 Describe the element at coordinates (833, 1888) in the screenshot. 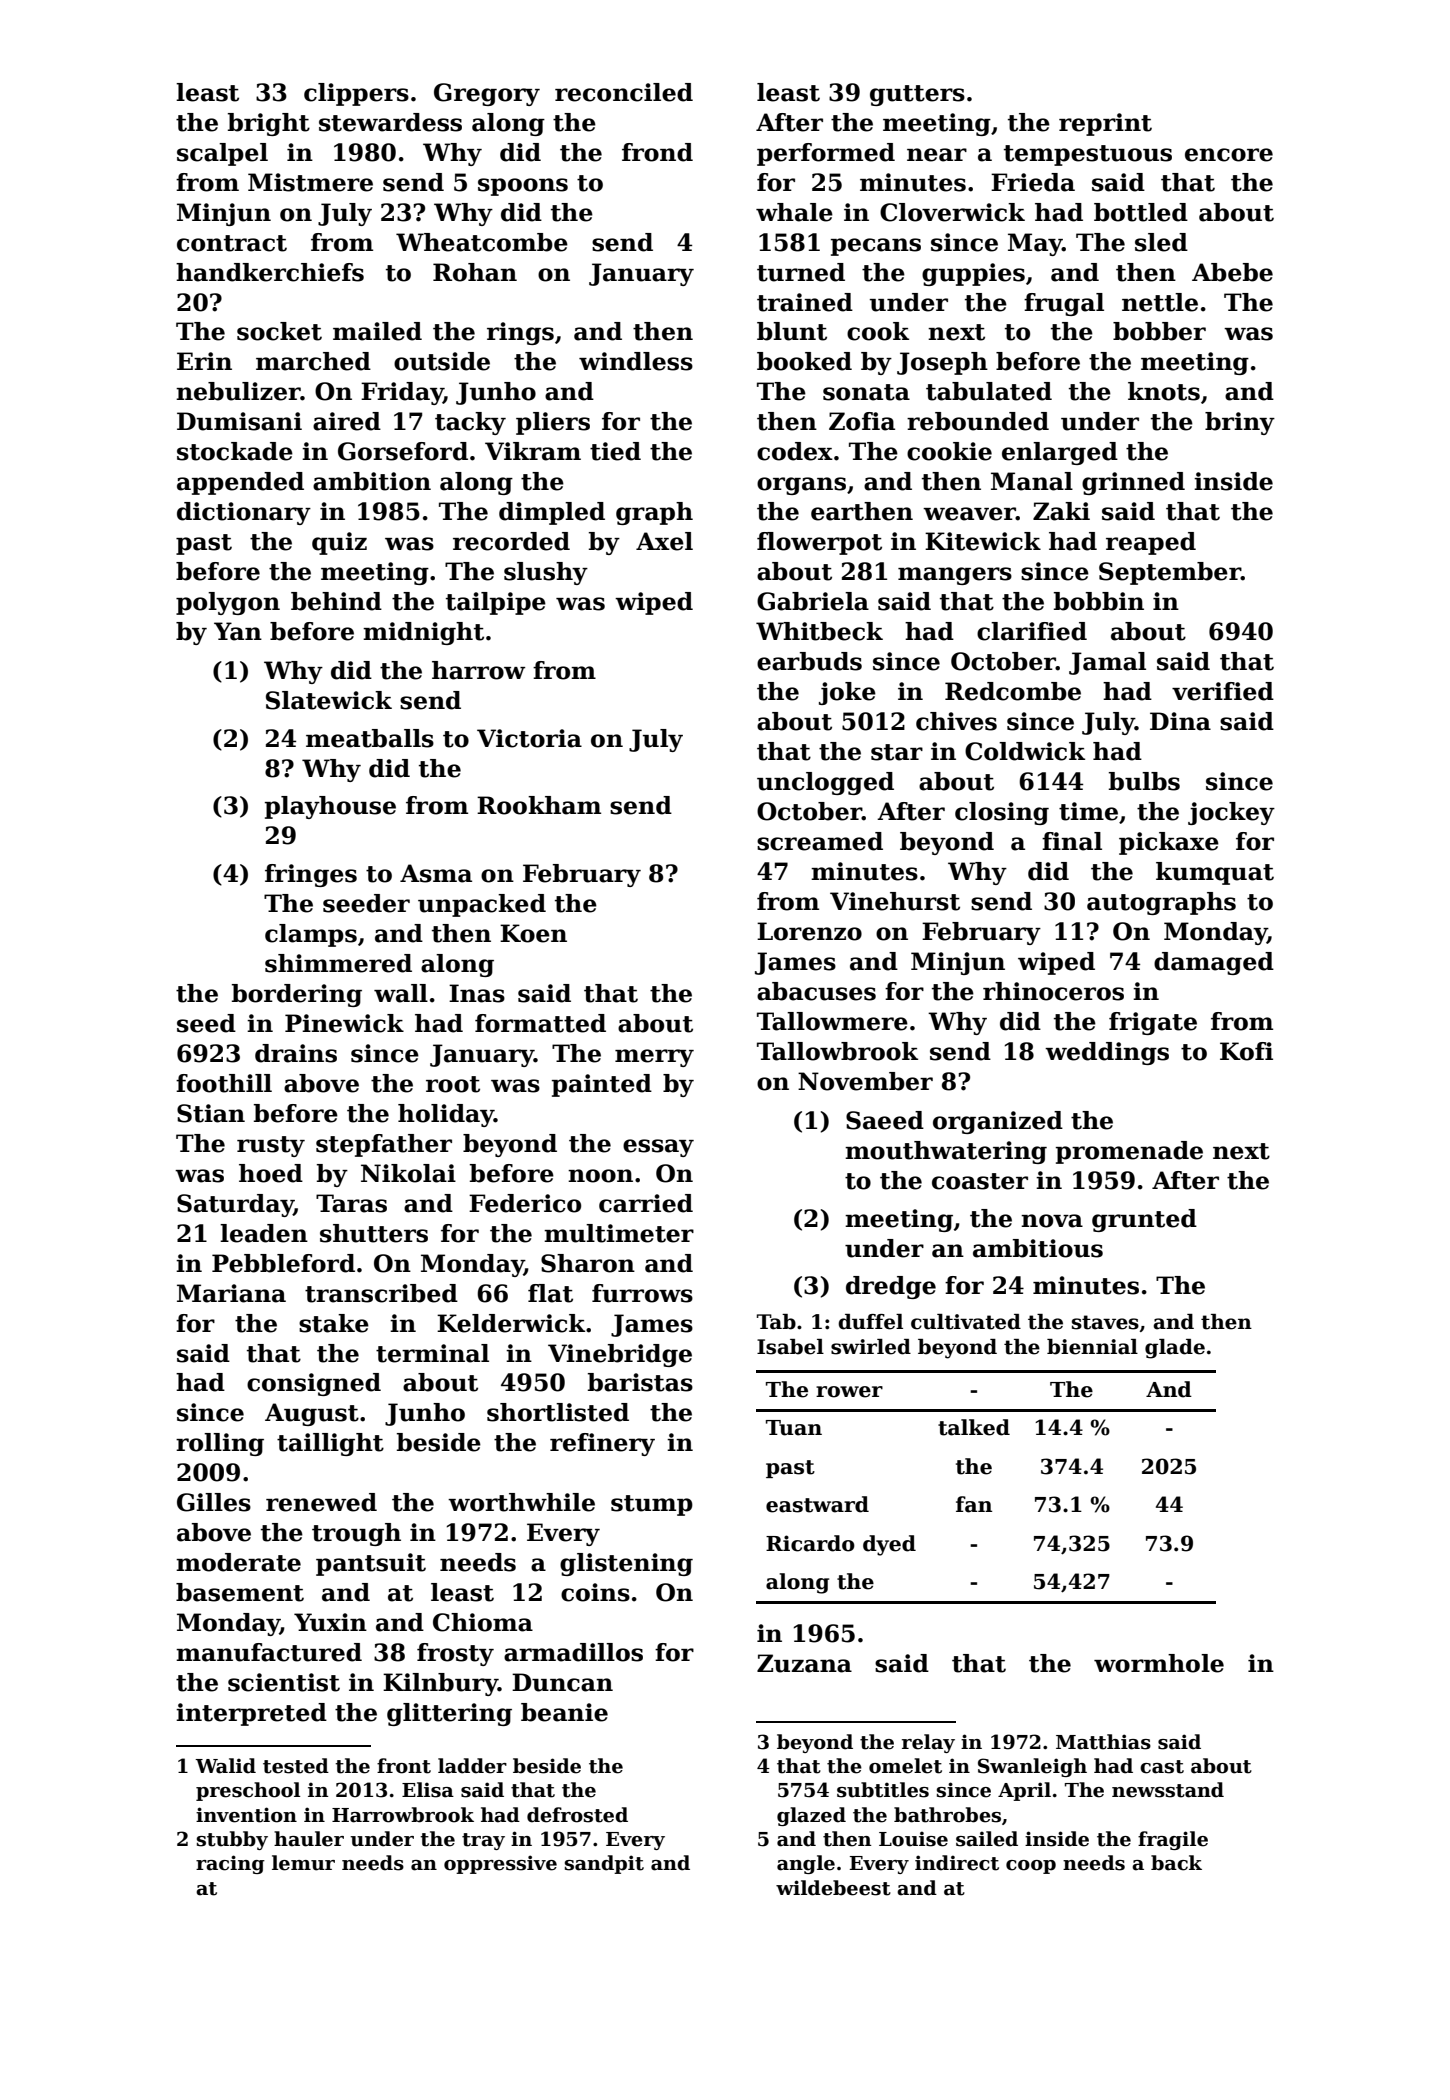

I see `wildebeest` at that location.
